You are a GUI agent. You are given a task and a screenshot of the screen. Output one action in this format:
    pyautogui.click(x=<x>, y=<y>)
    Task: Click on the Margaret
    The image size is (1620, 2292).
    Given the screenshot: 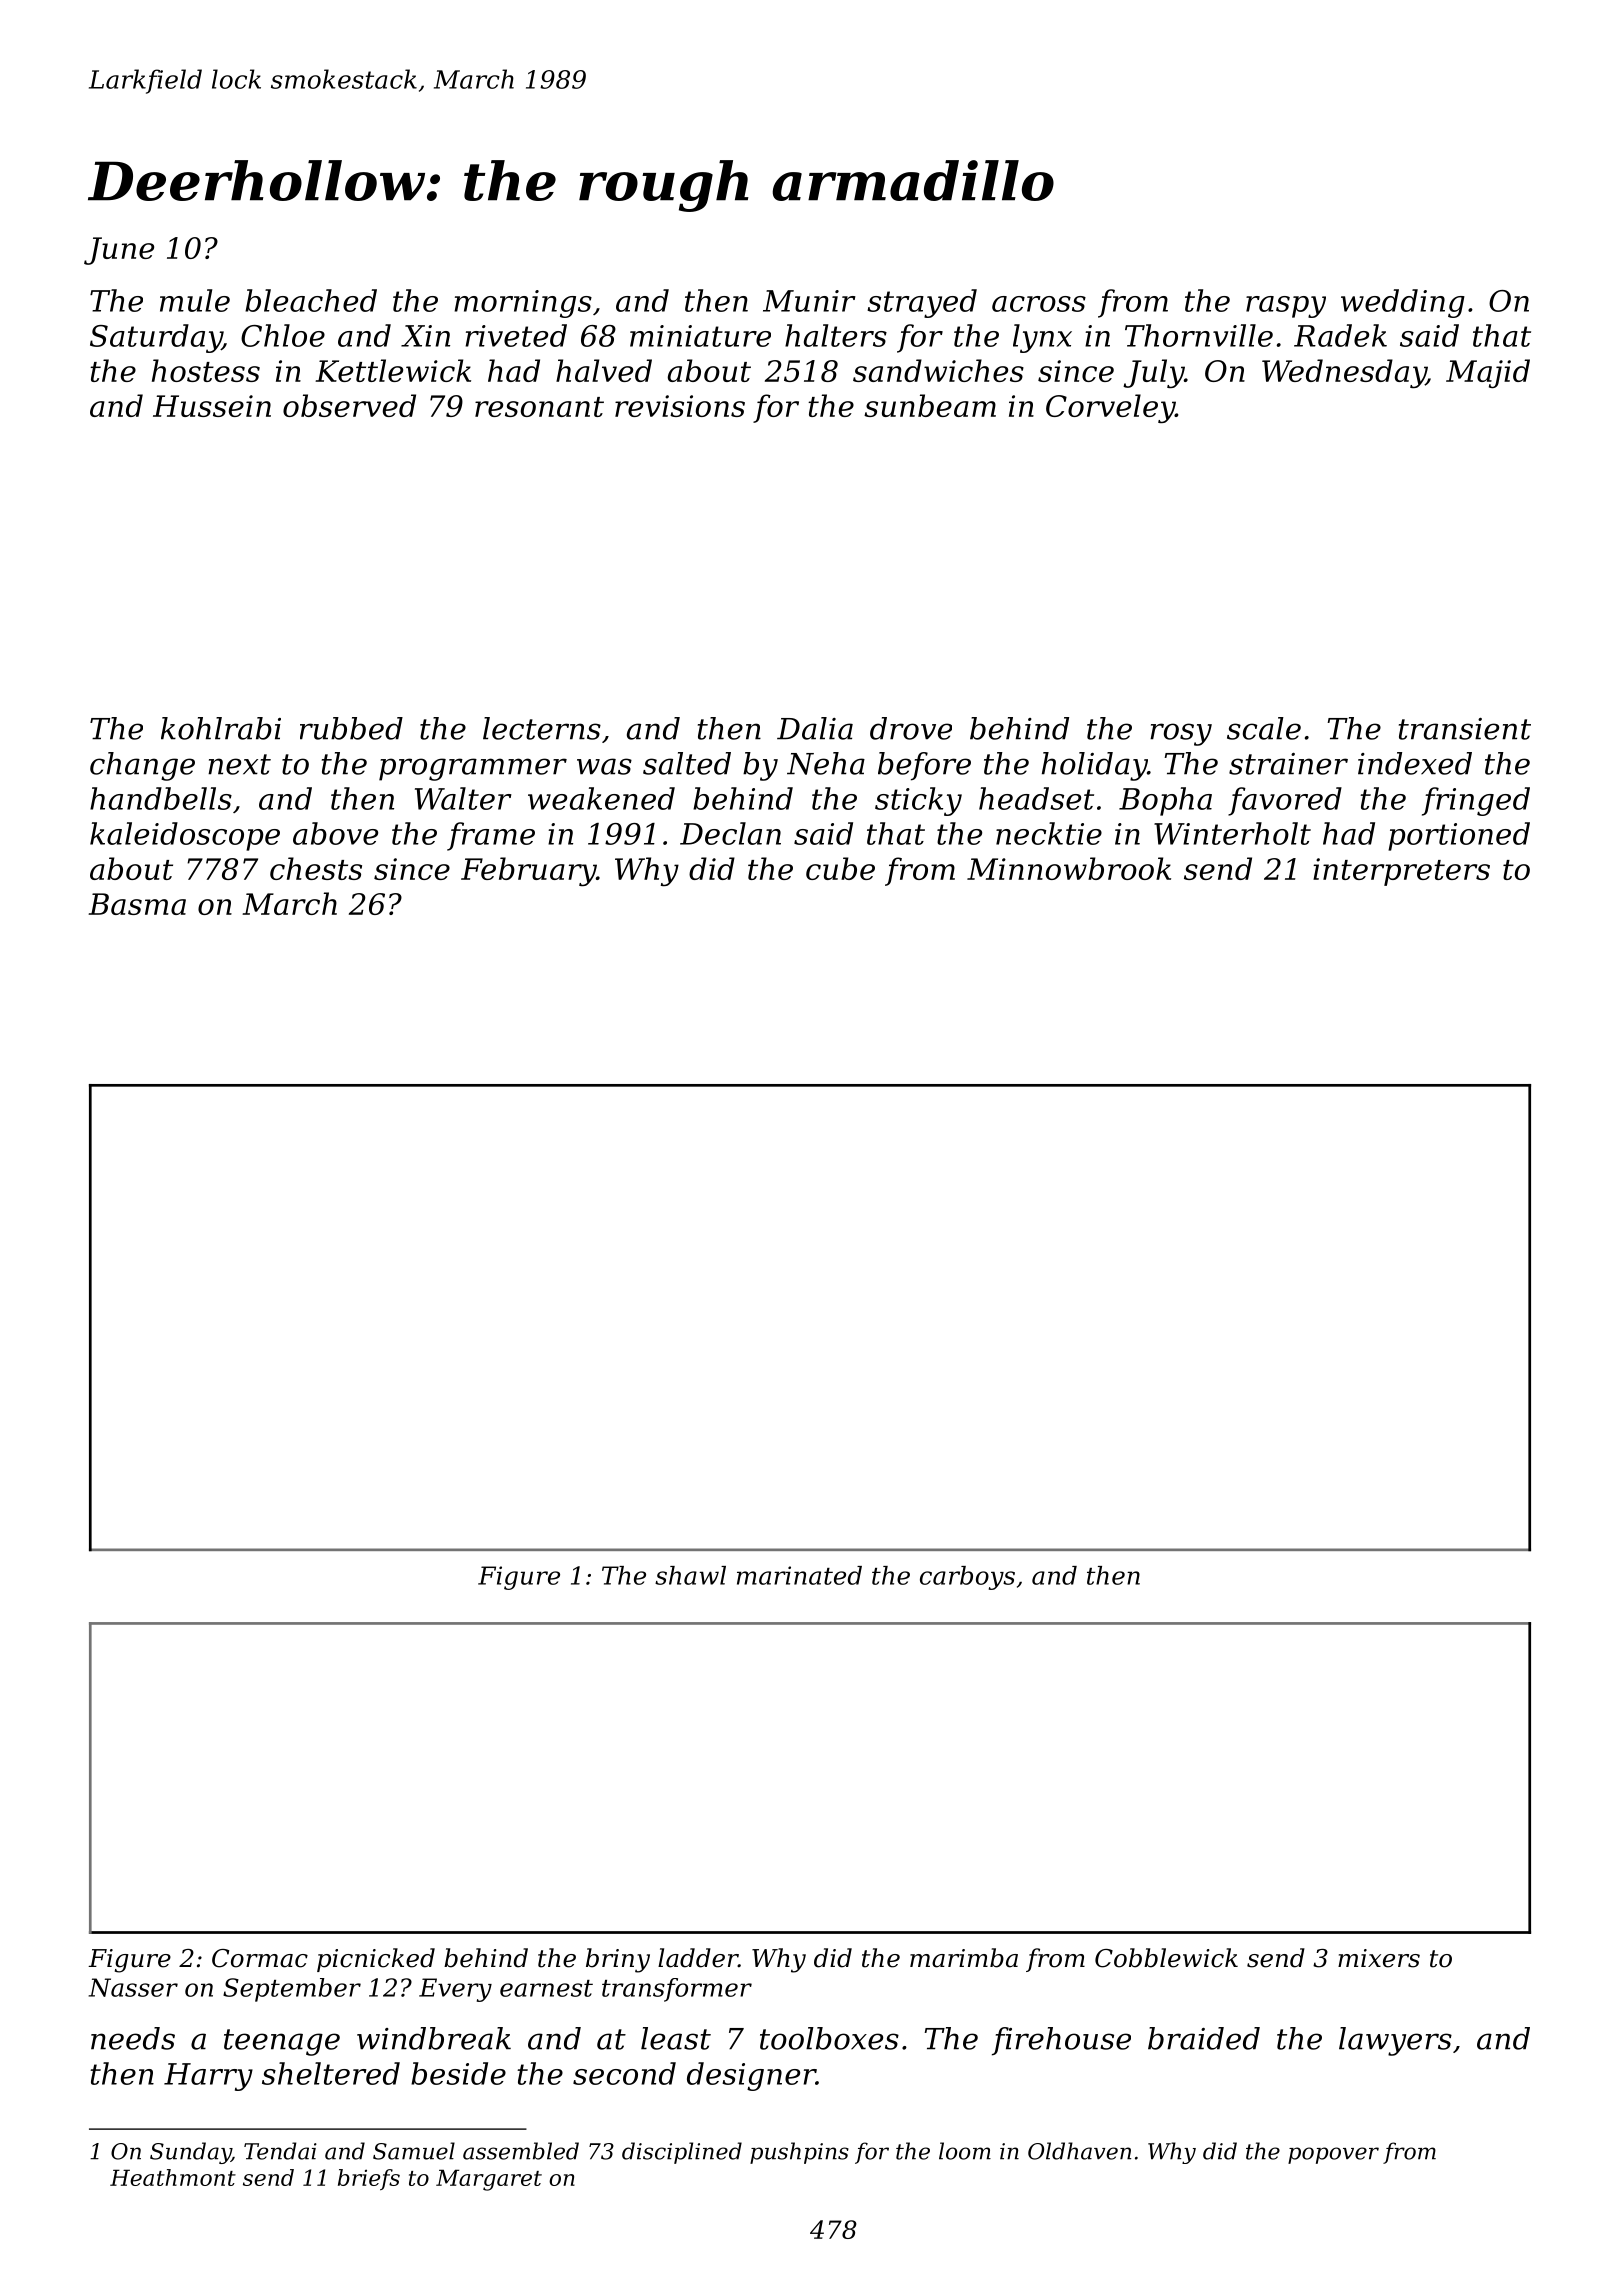 What is the action you would take?
    pyautogui.click(x=489, y=2180)
